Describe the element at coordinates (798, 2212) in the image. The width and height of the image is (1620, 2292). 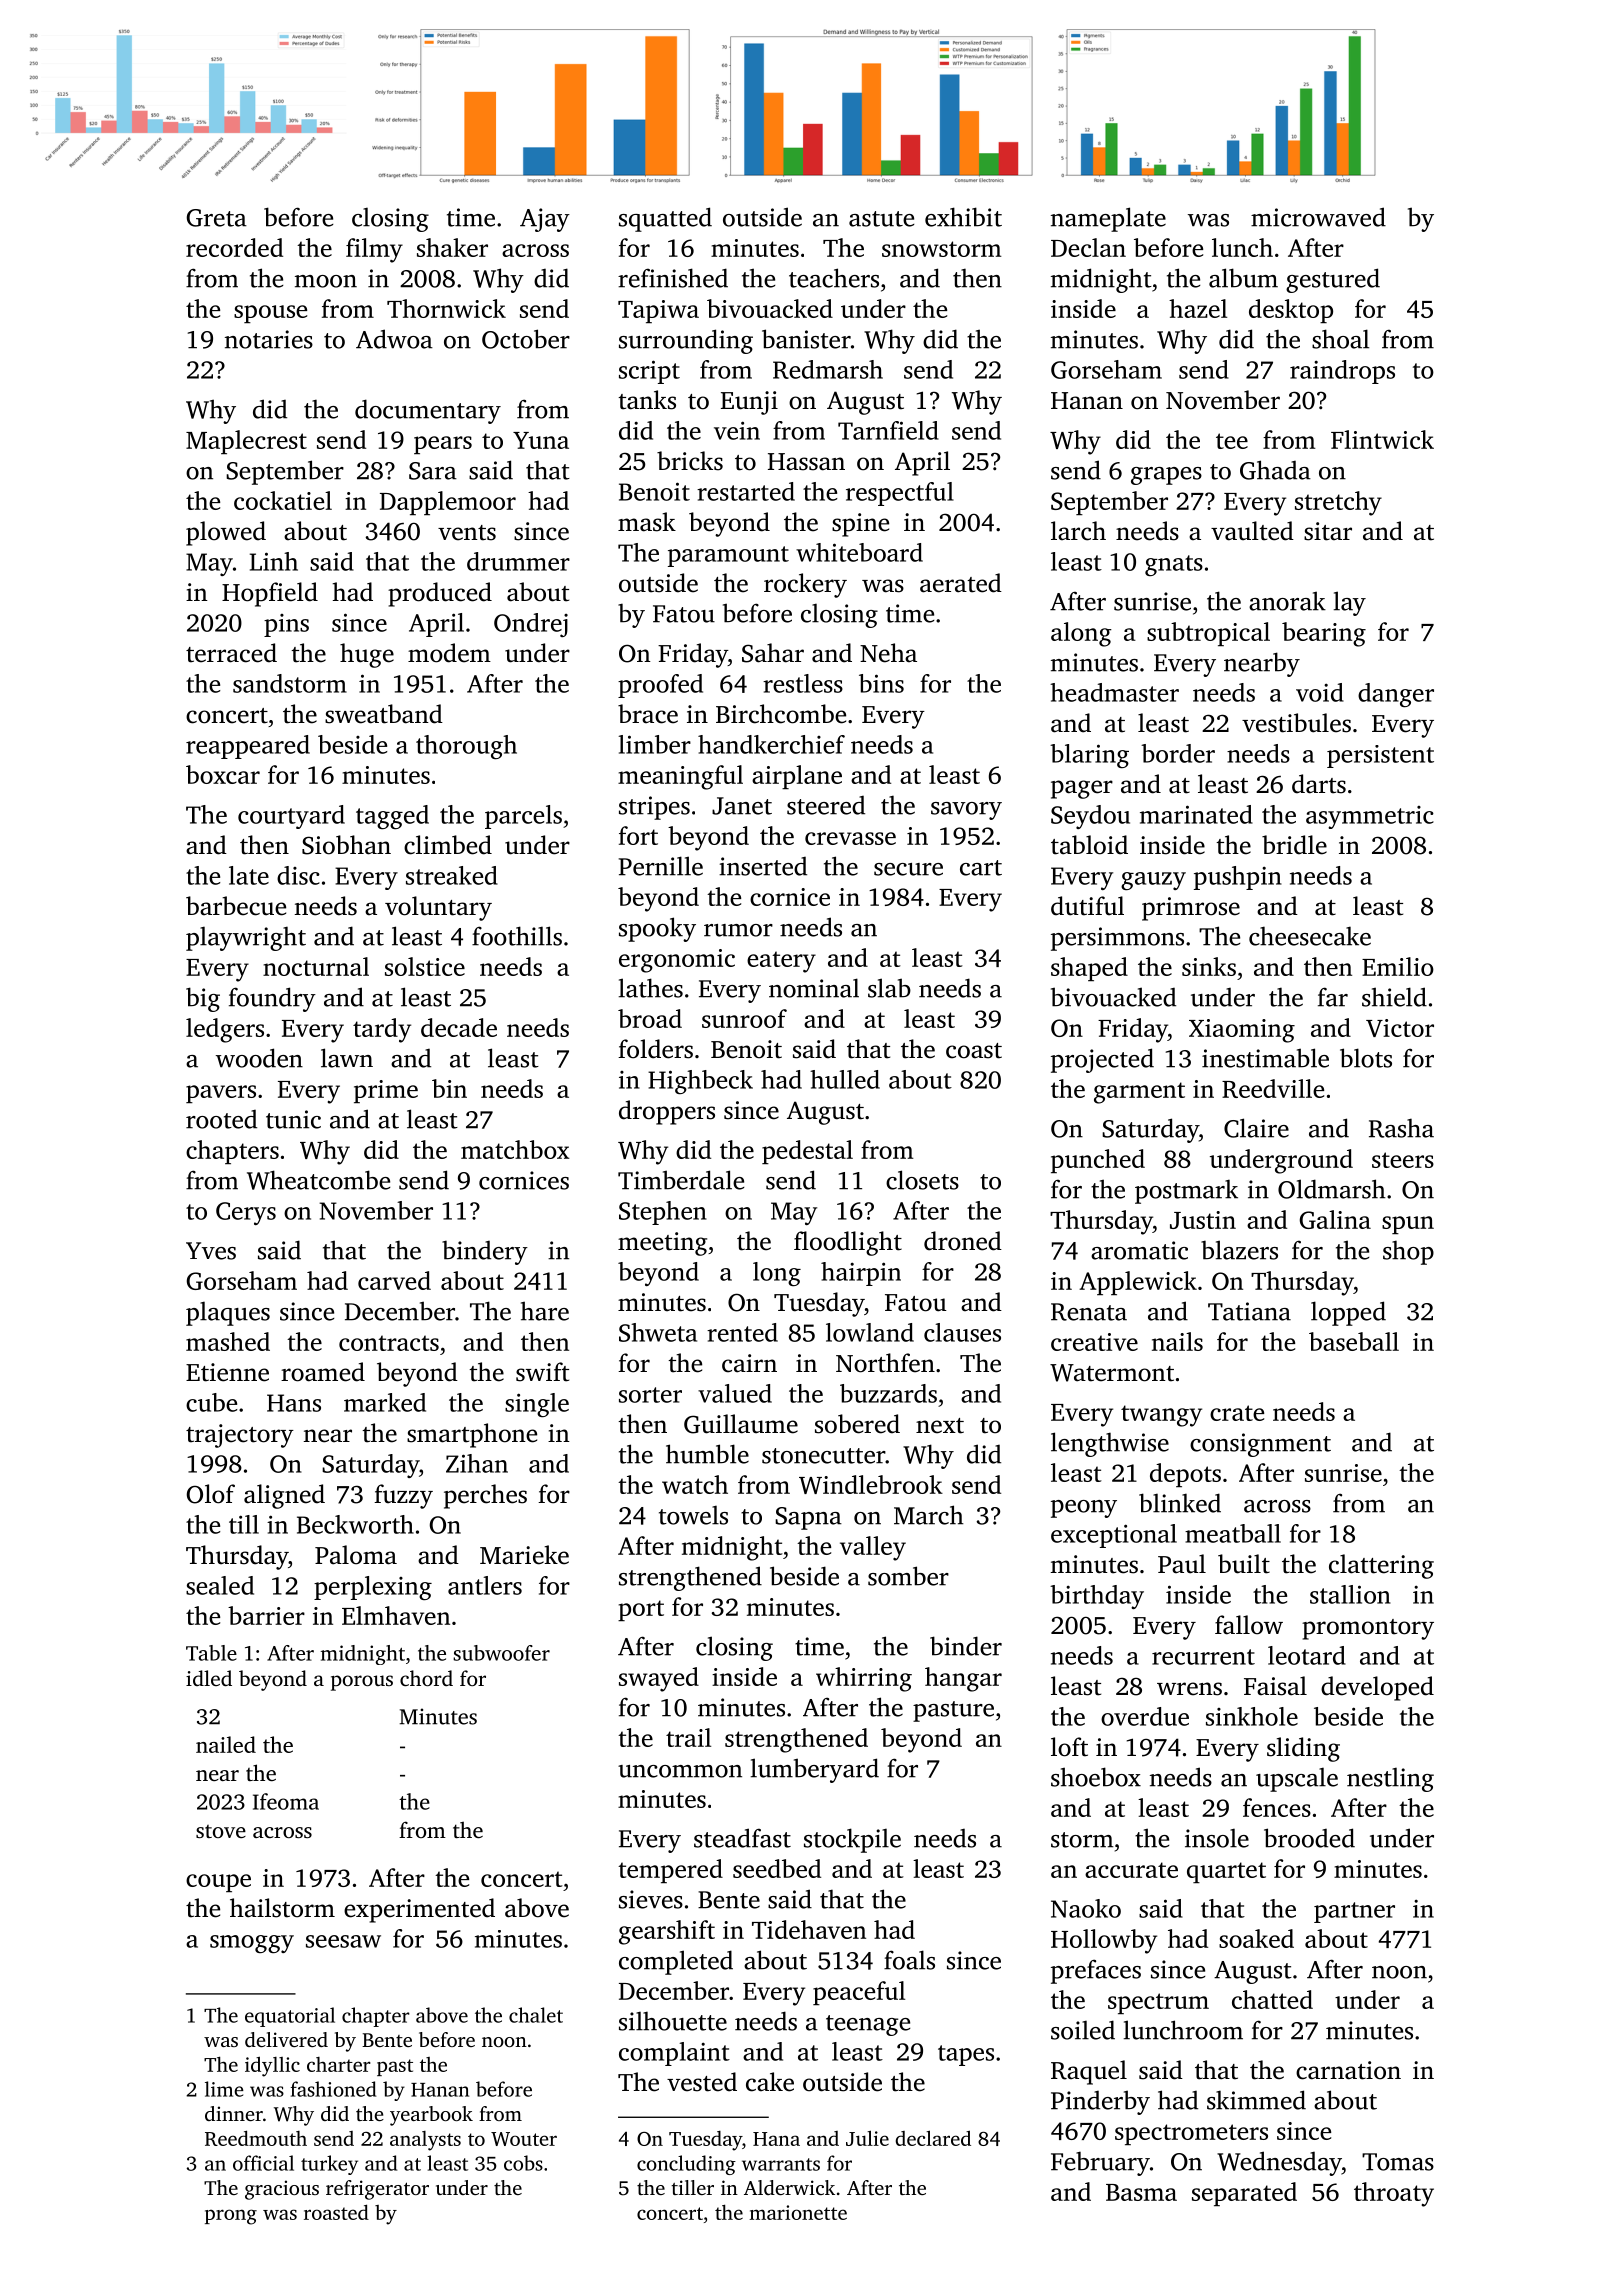
I see `marionette` at that location.
